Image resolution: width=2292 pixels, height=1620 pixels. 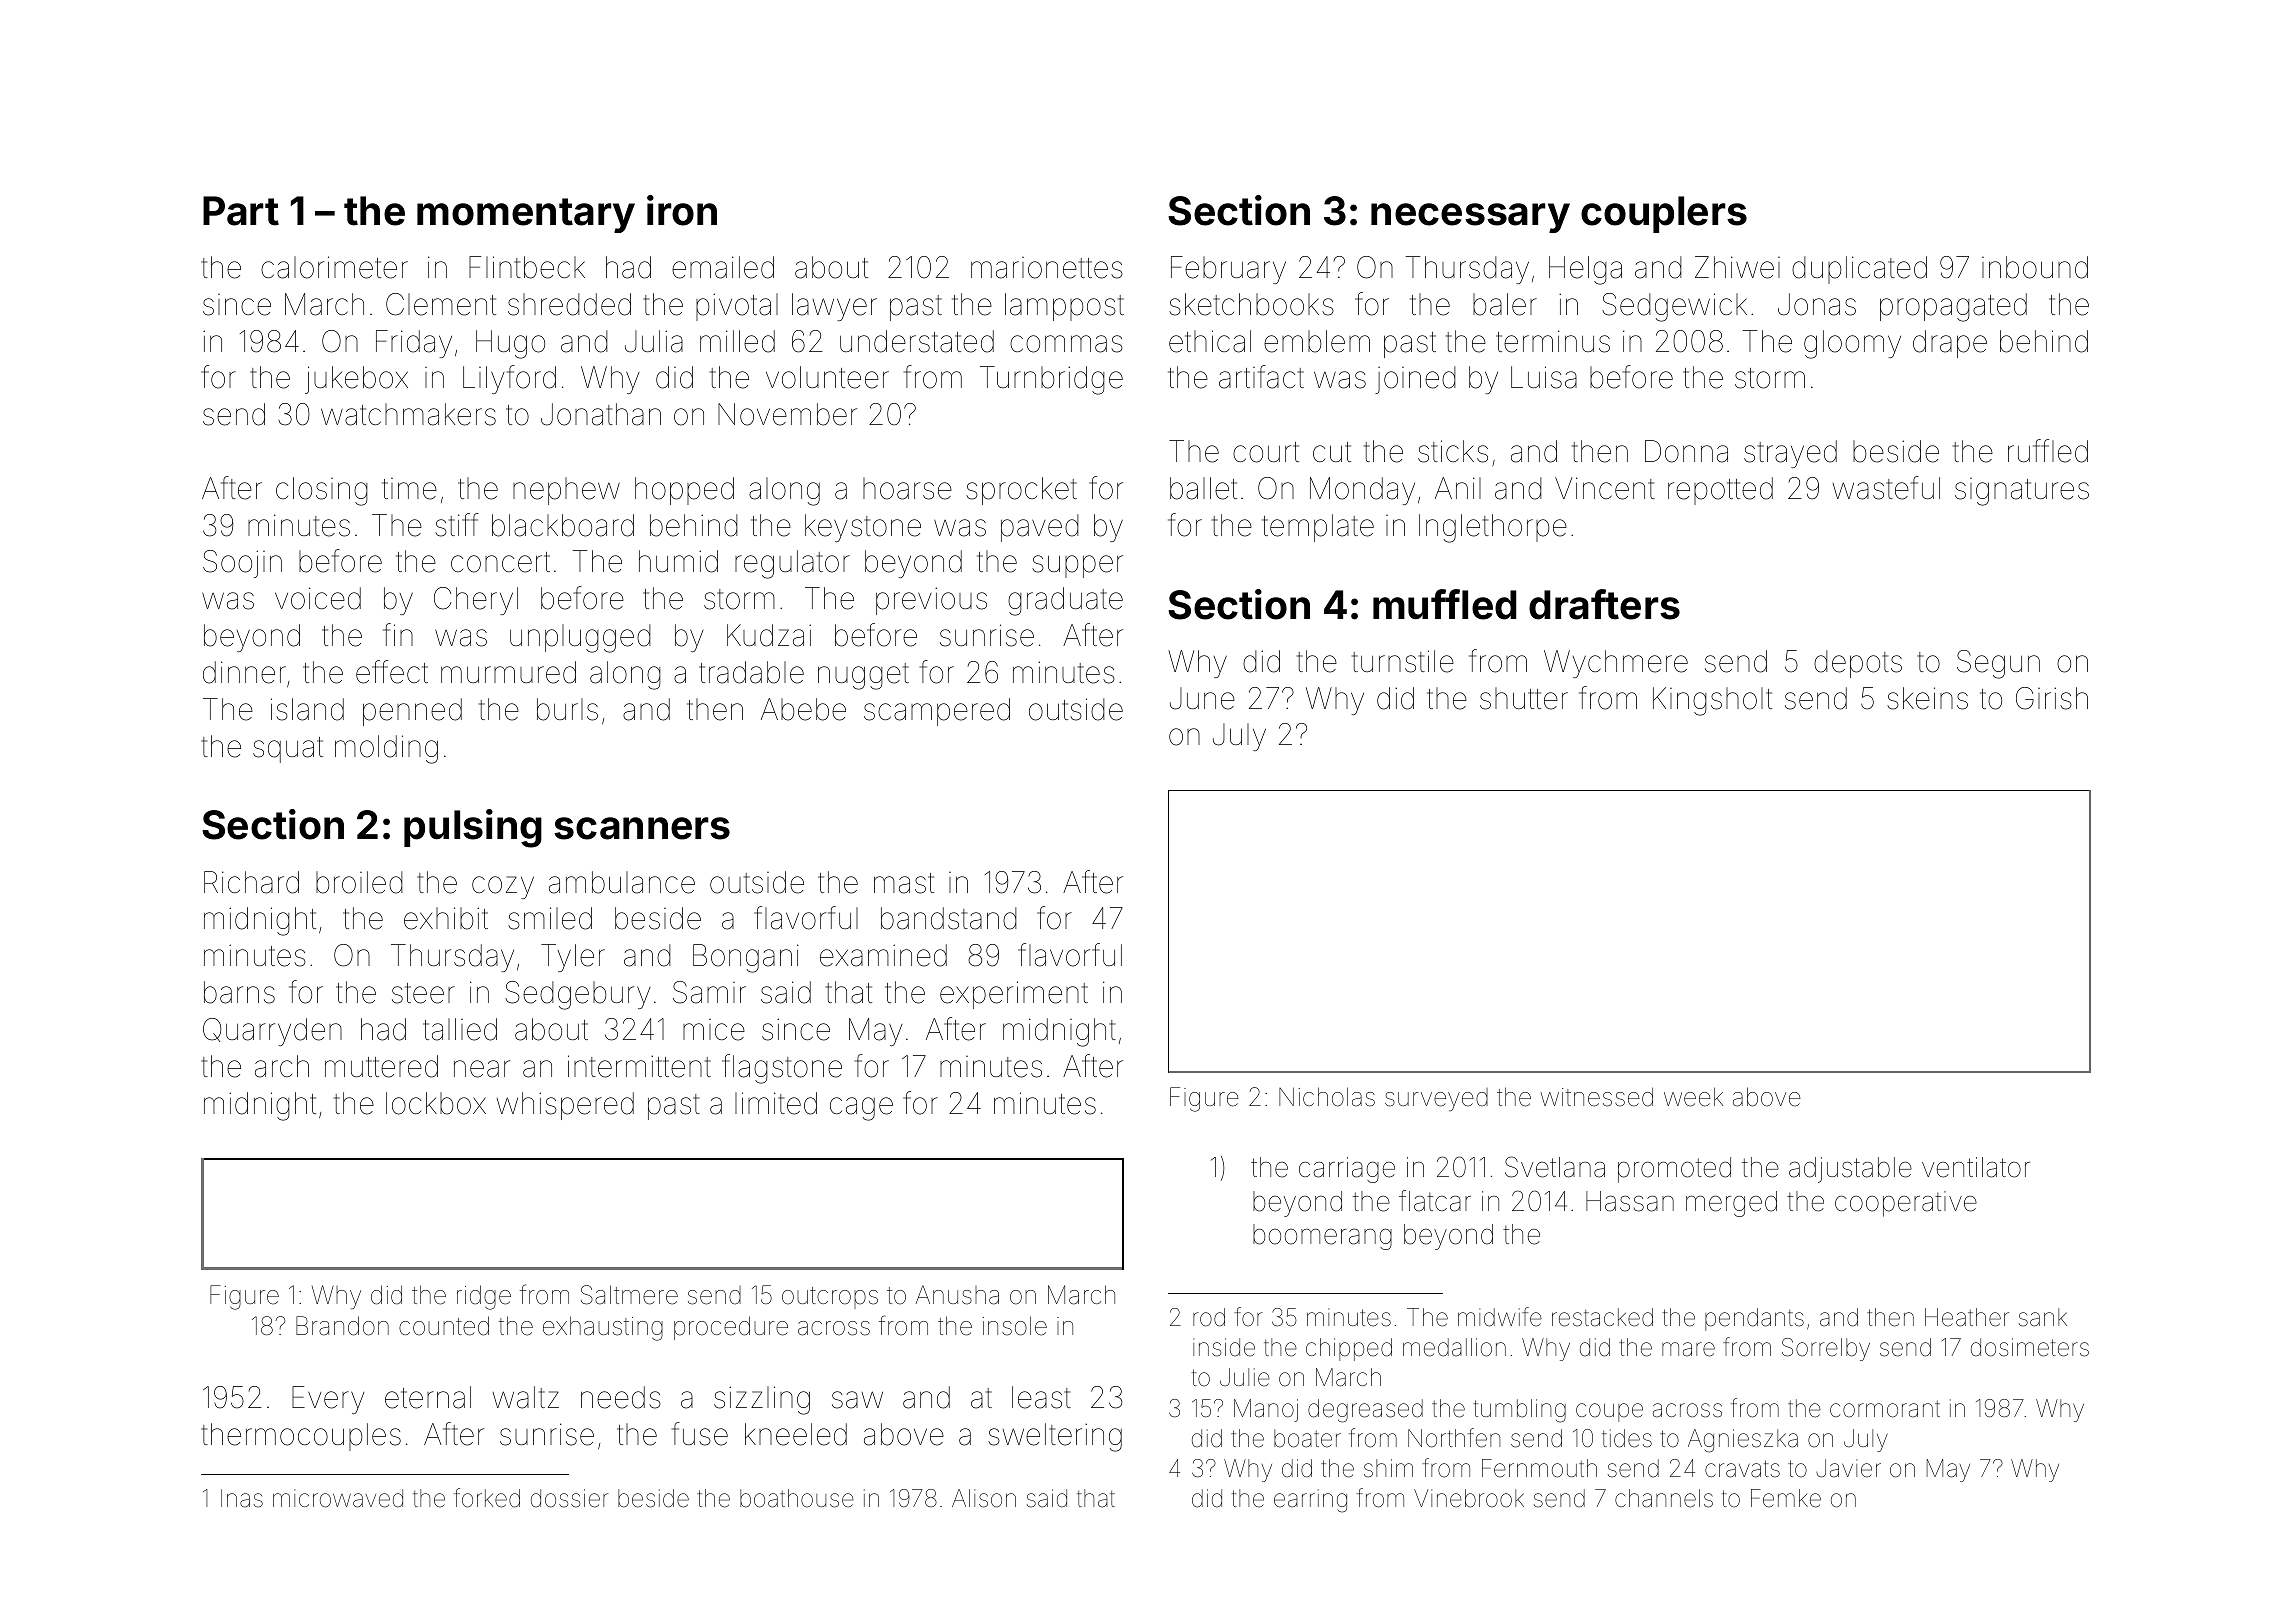 What do you see at coordinates (328, 1400) in the screenshot?
I see `Every` at bounding box center [328, 1400].
